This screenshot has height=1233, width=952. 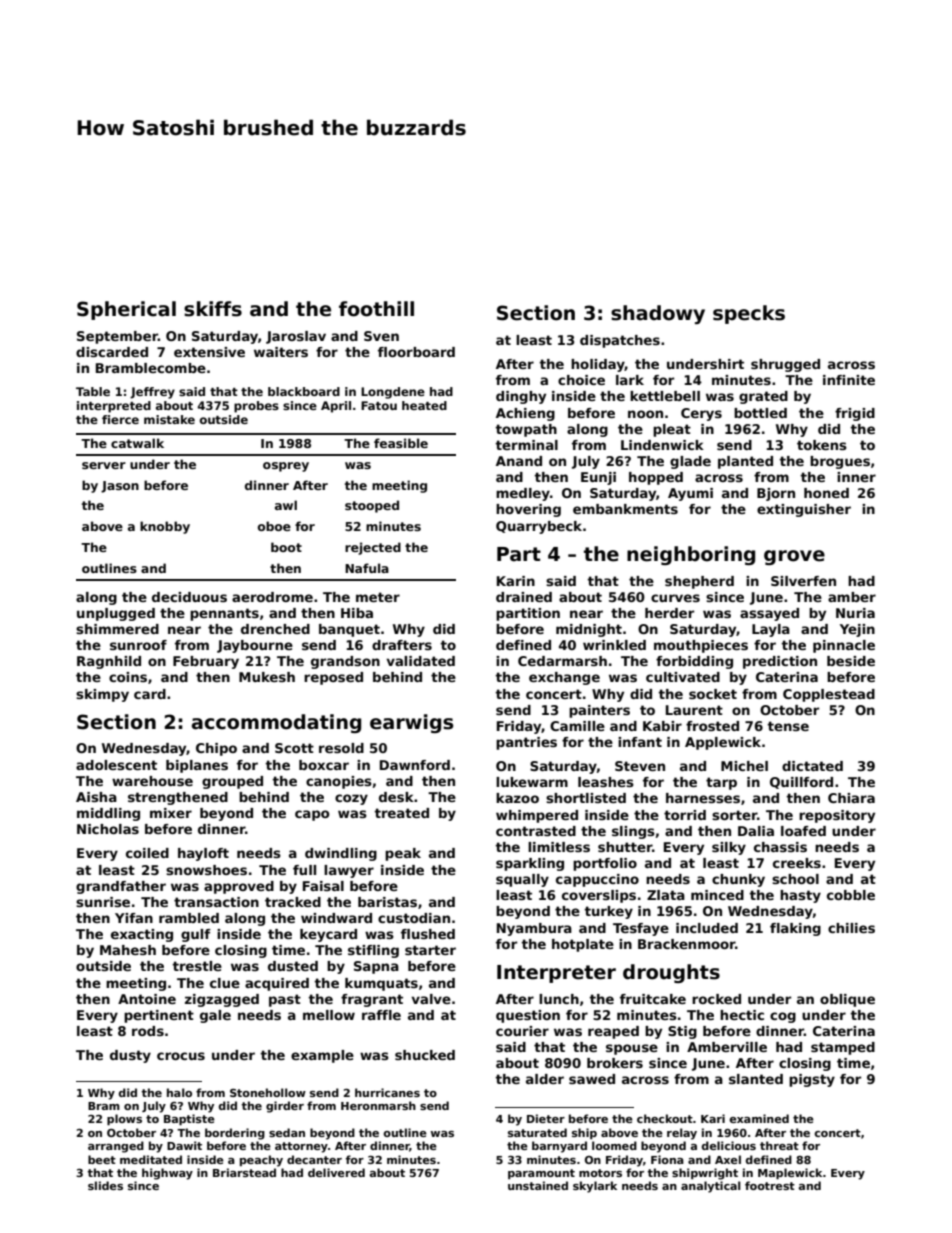 I want to click on Camille, so click(x=577, y=726).
